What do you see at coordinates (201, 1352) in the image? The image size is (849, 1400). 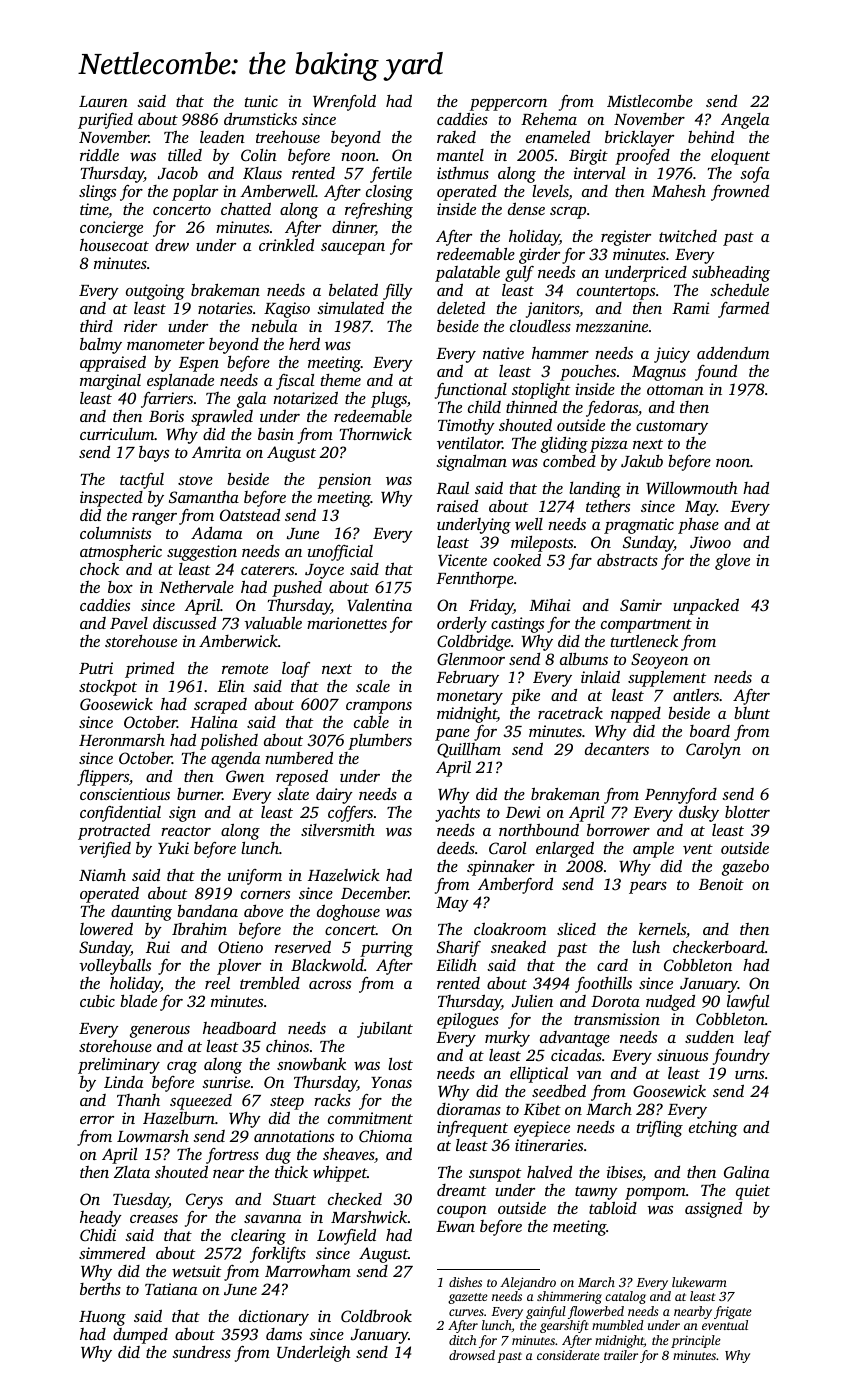 I see `sundress` at bounding box center [201, 1352].
